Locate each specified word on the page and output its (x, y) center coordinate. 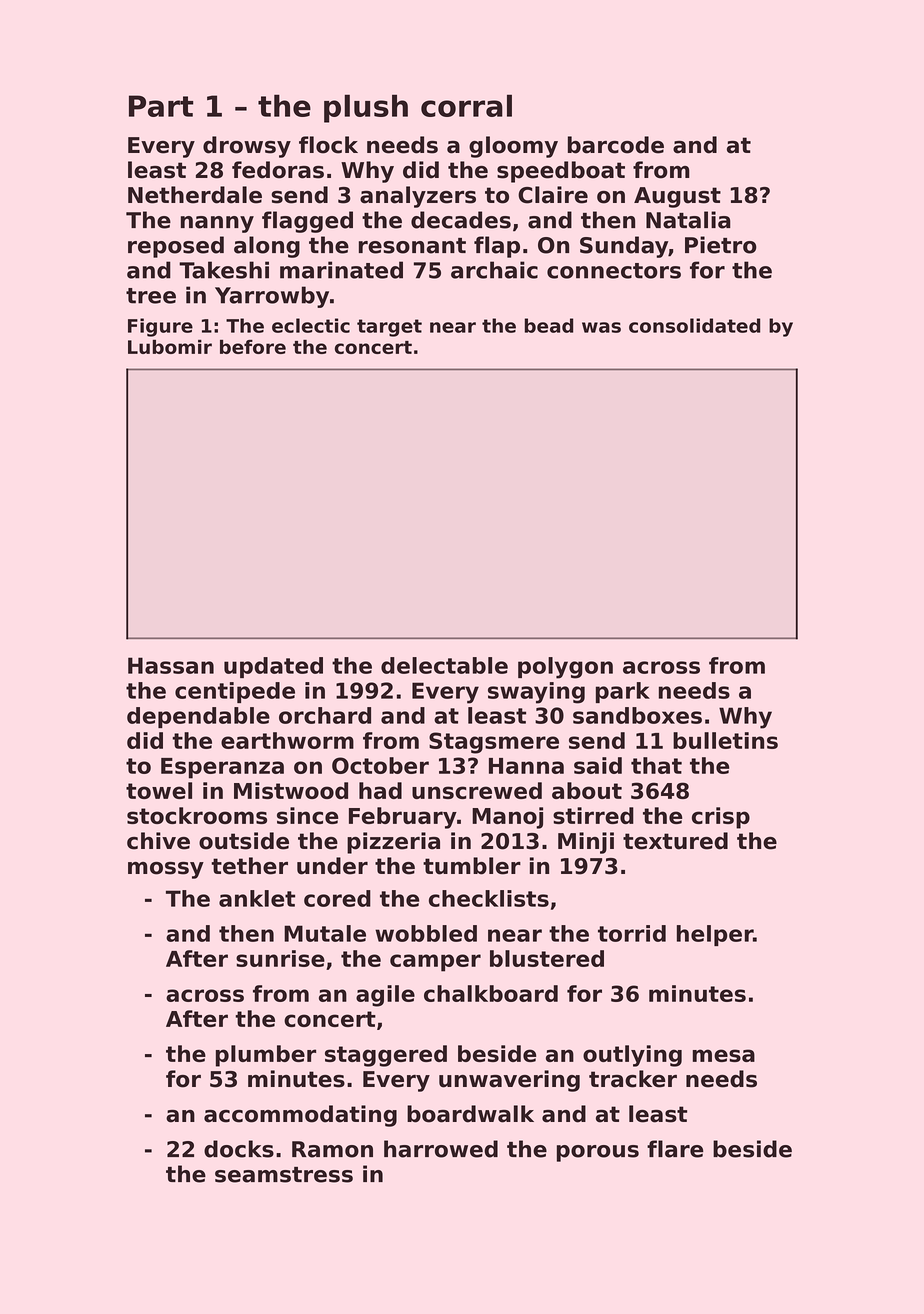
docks (239, 1149)
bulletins (725, 740)
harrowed (441, 1149)
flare (675, 1149)
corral (466, 105)
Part (161, 106)
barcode (616, 145)
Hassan (171, 665)
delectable (444, 665)
